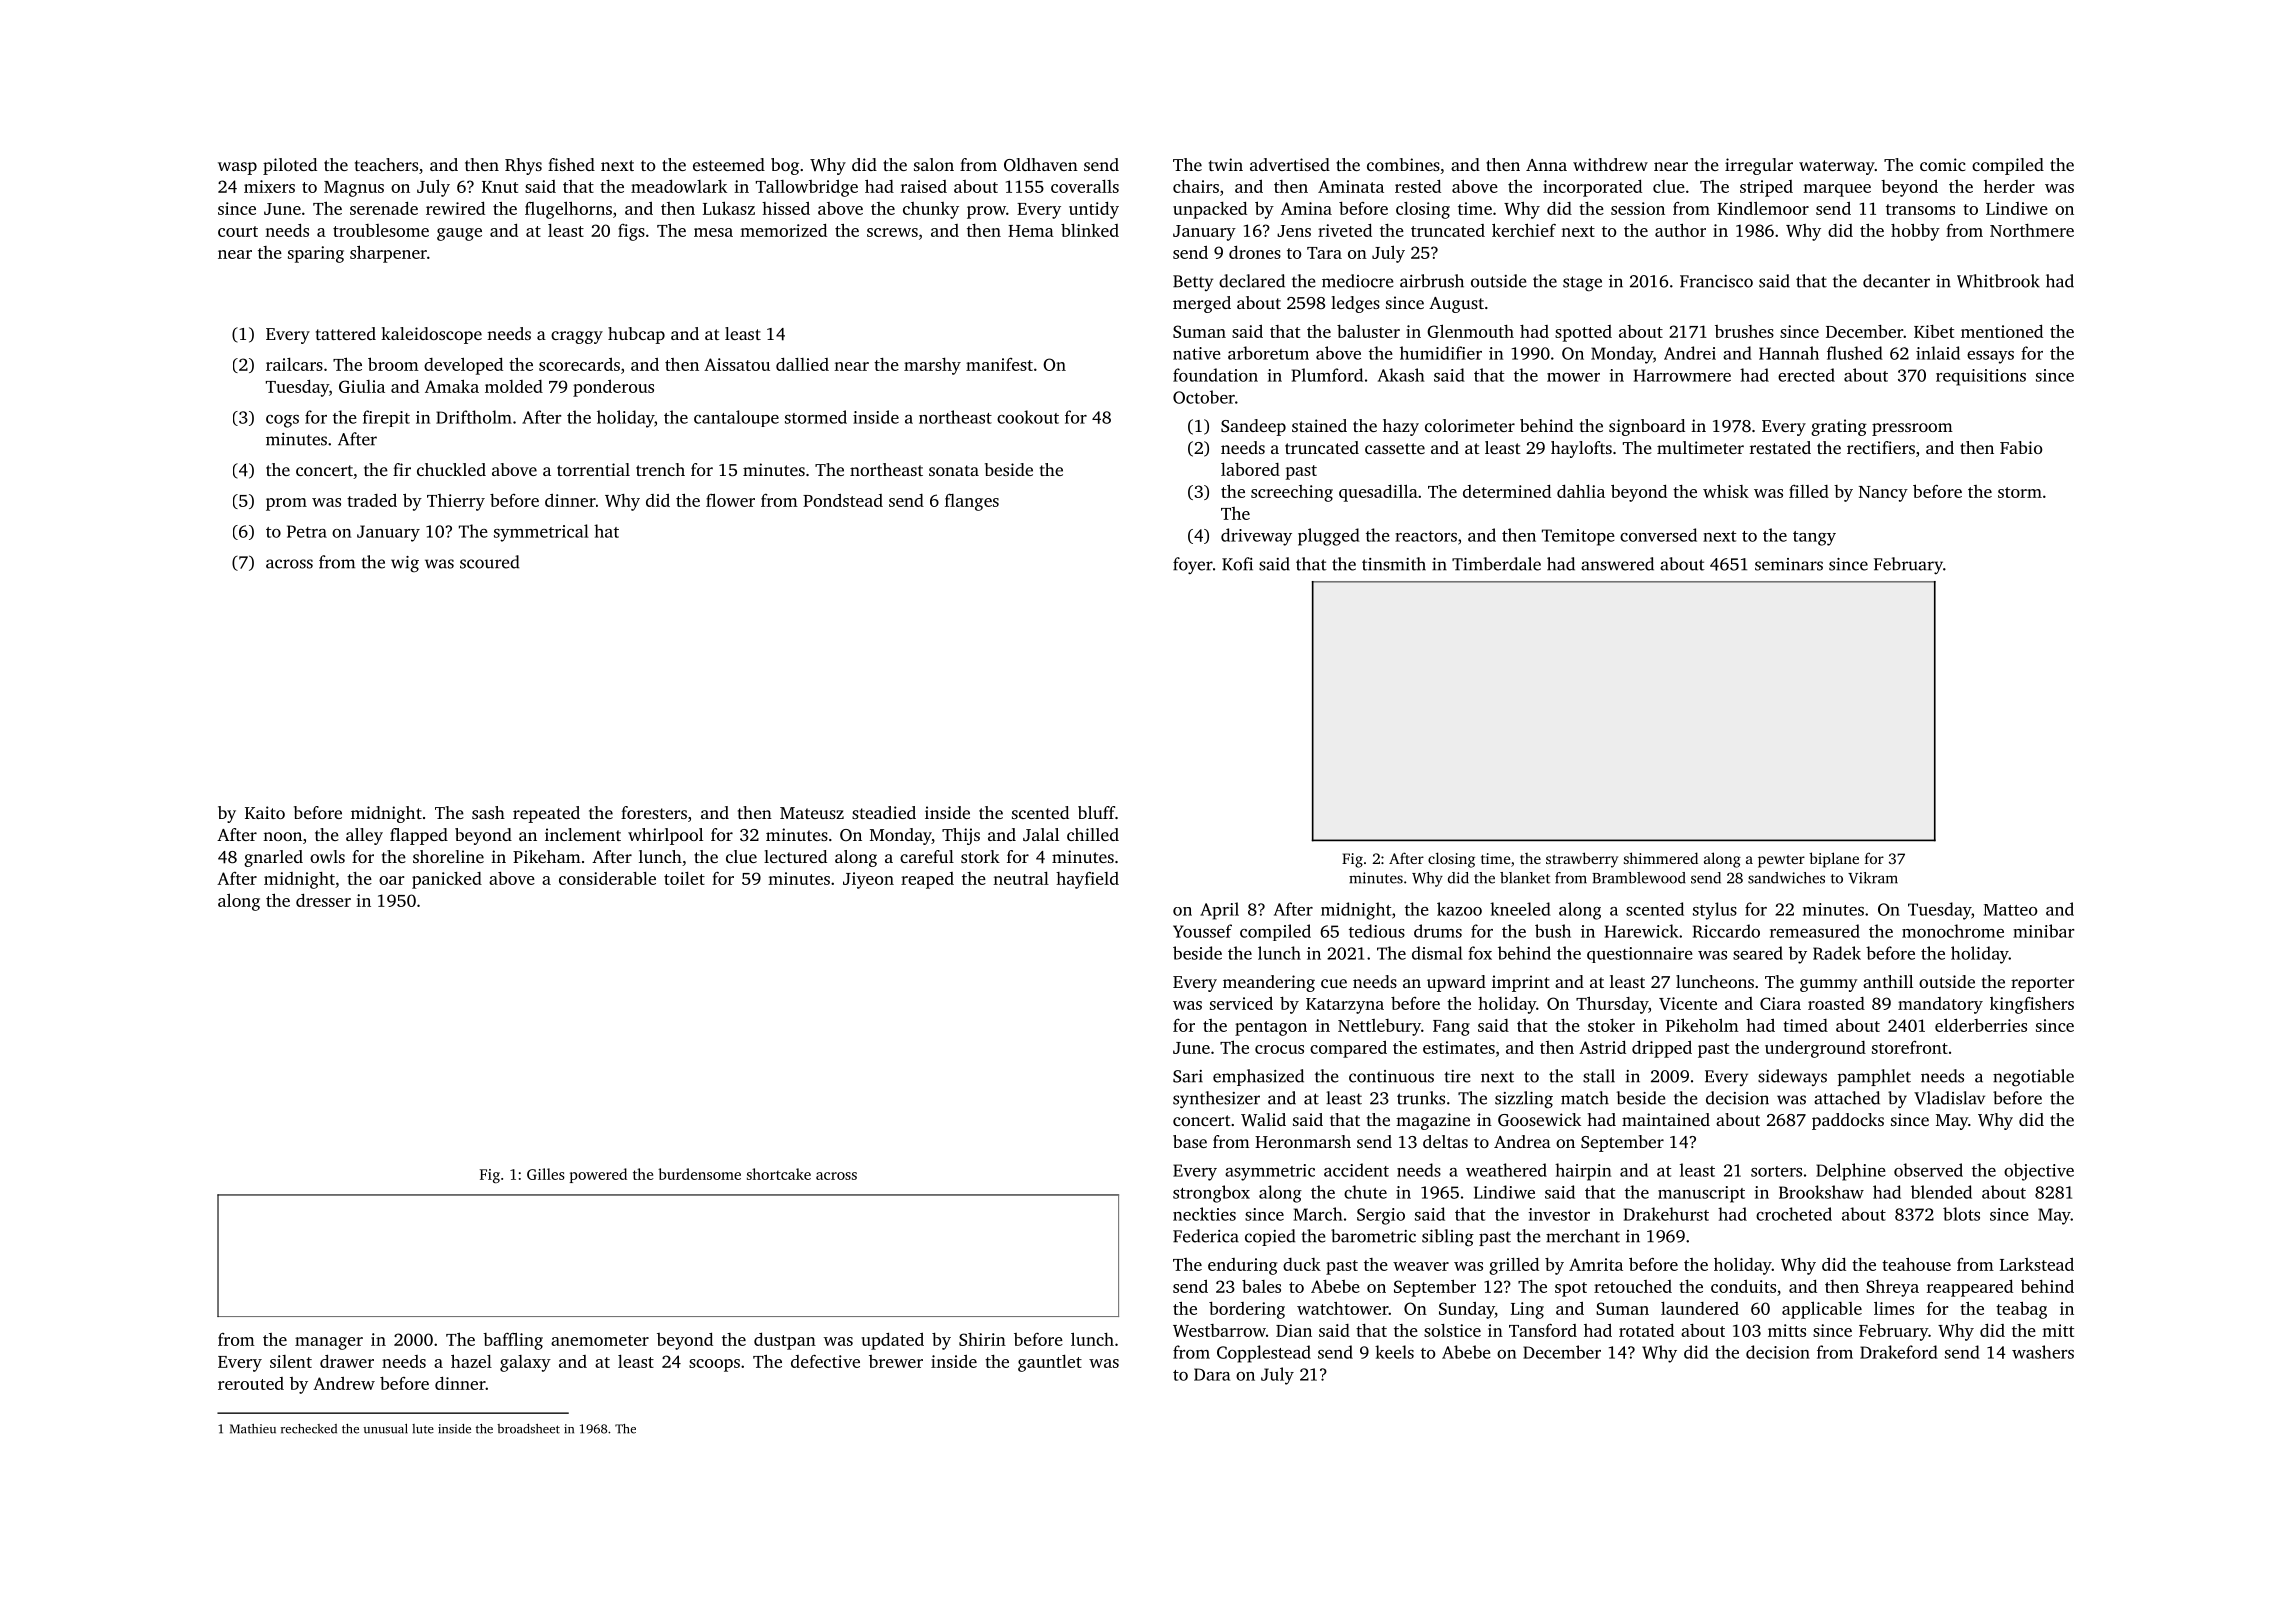  What do you see at coordinates (779, 1174) in the page?
I see `shortcake` at bounding box center [779, 1174].
